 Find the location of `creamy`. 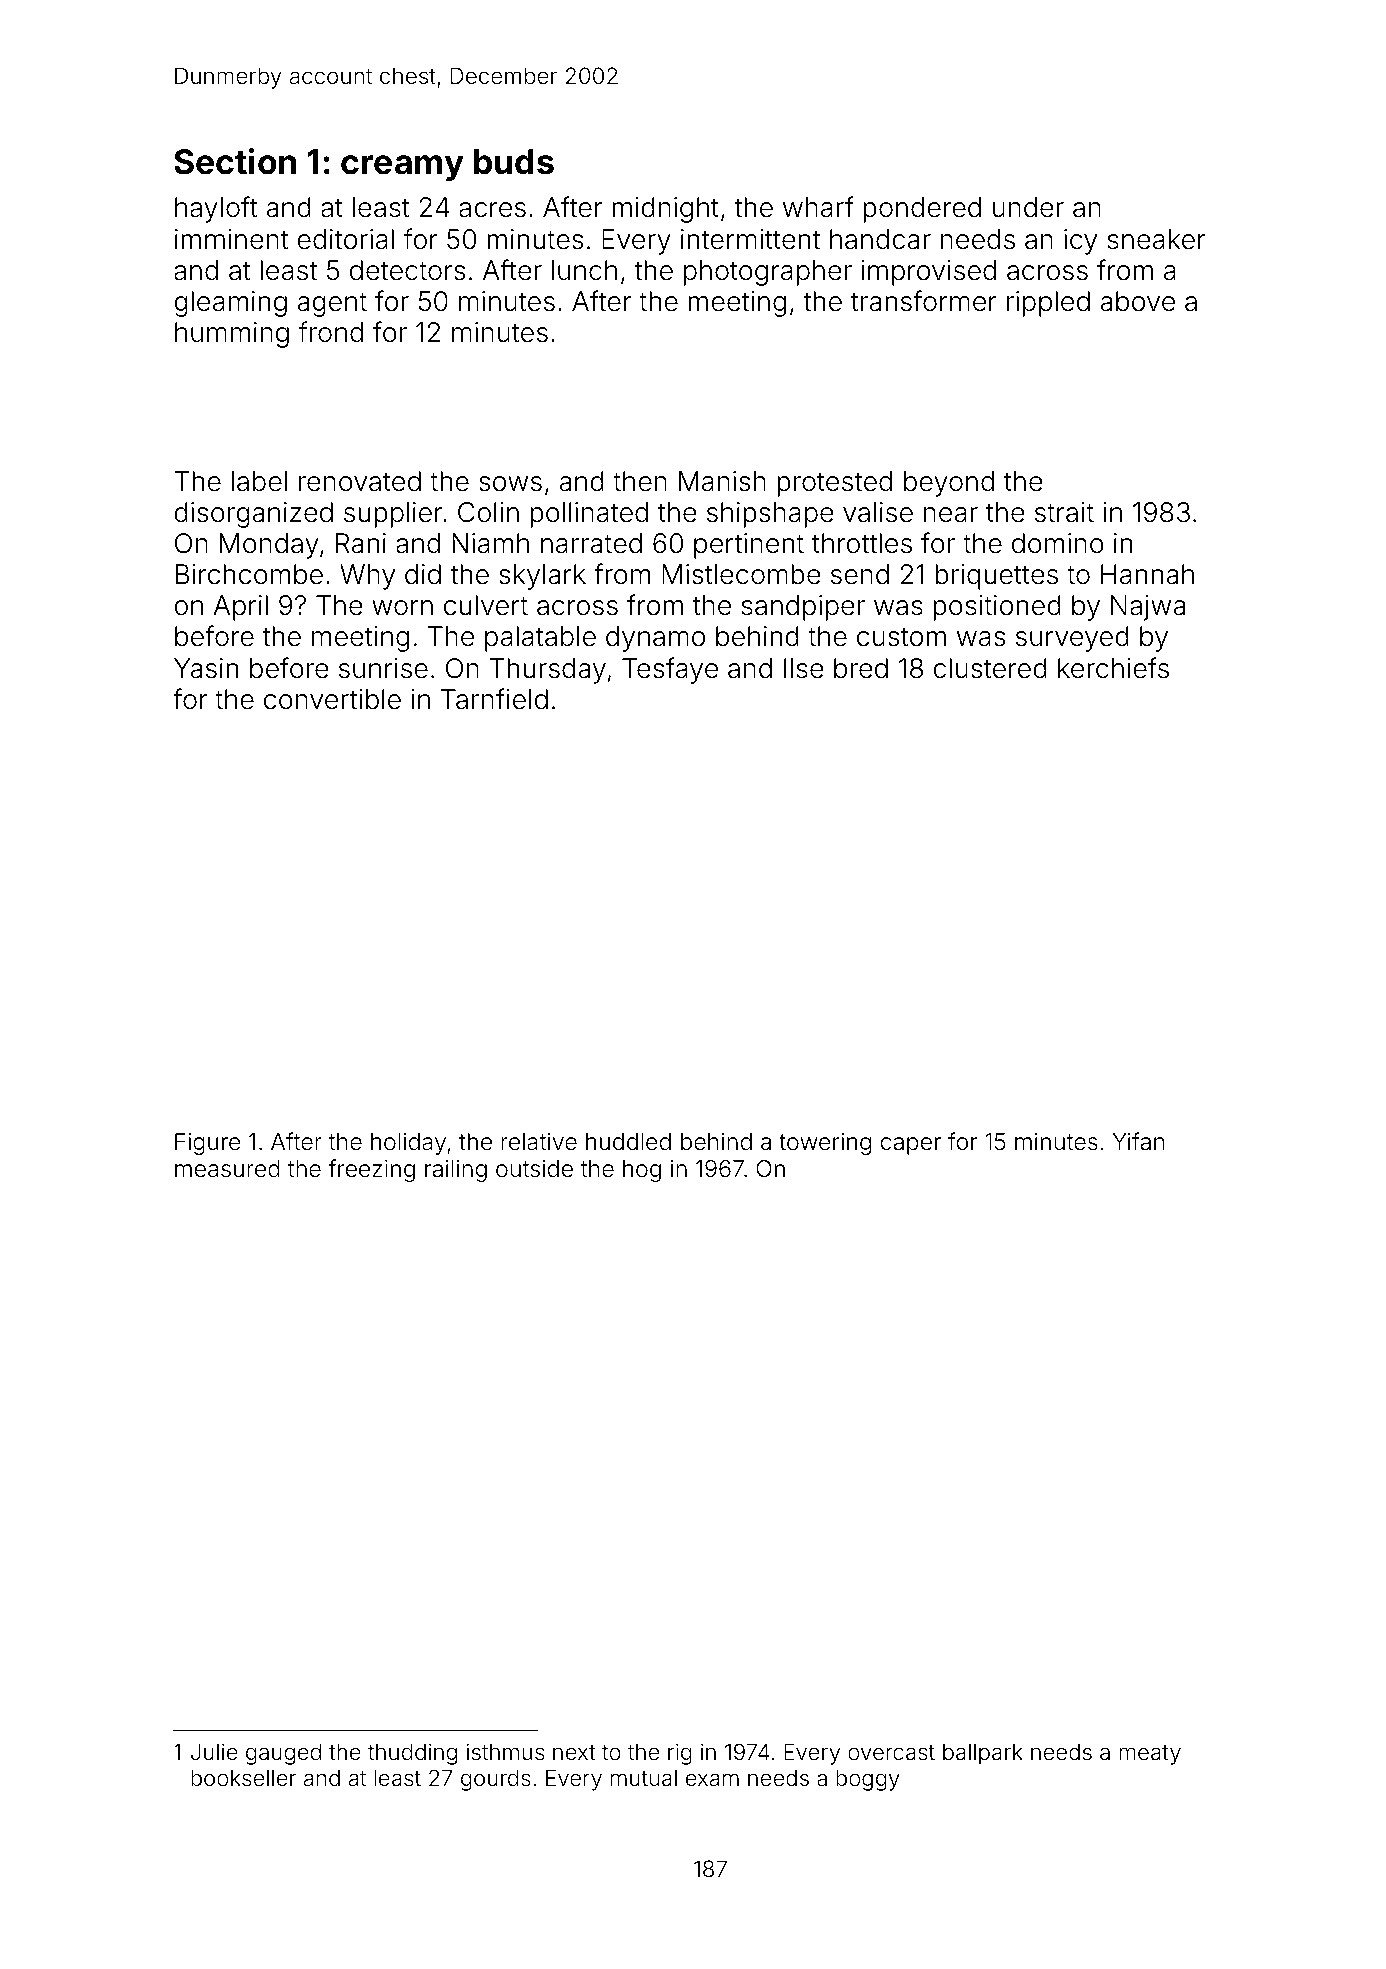

creamy is located at coordinates (402, 168).
